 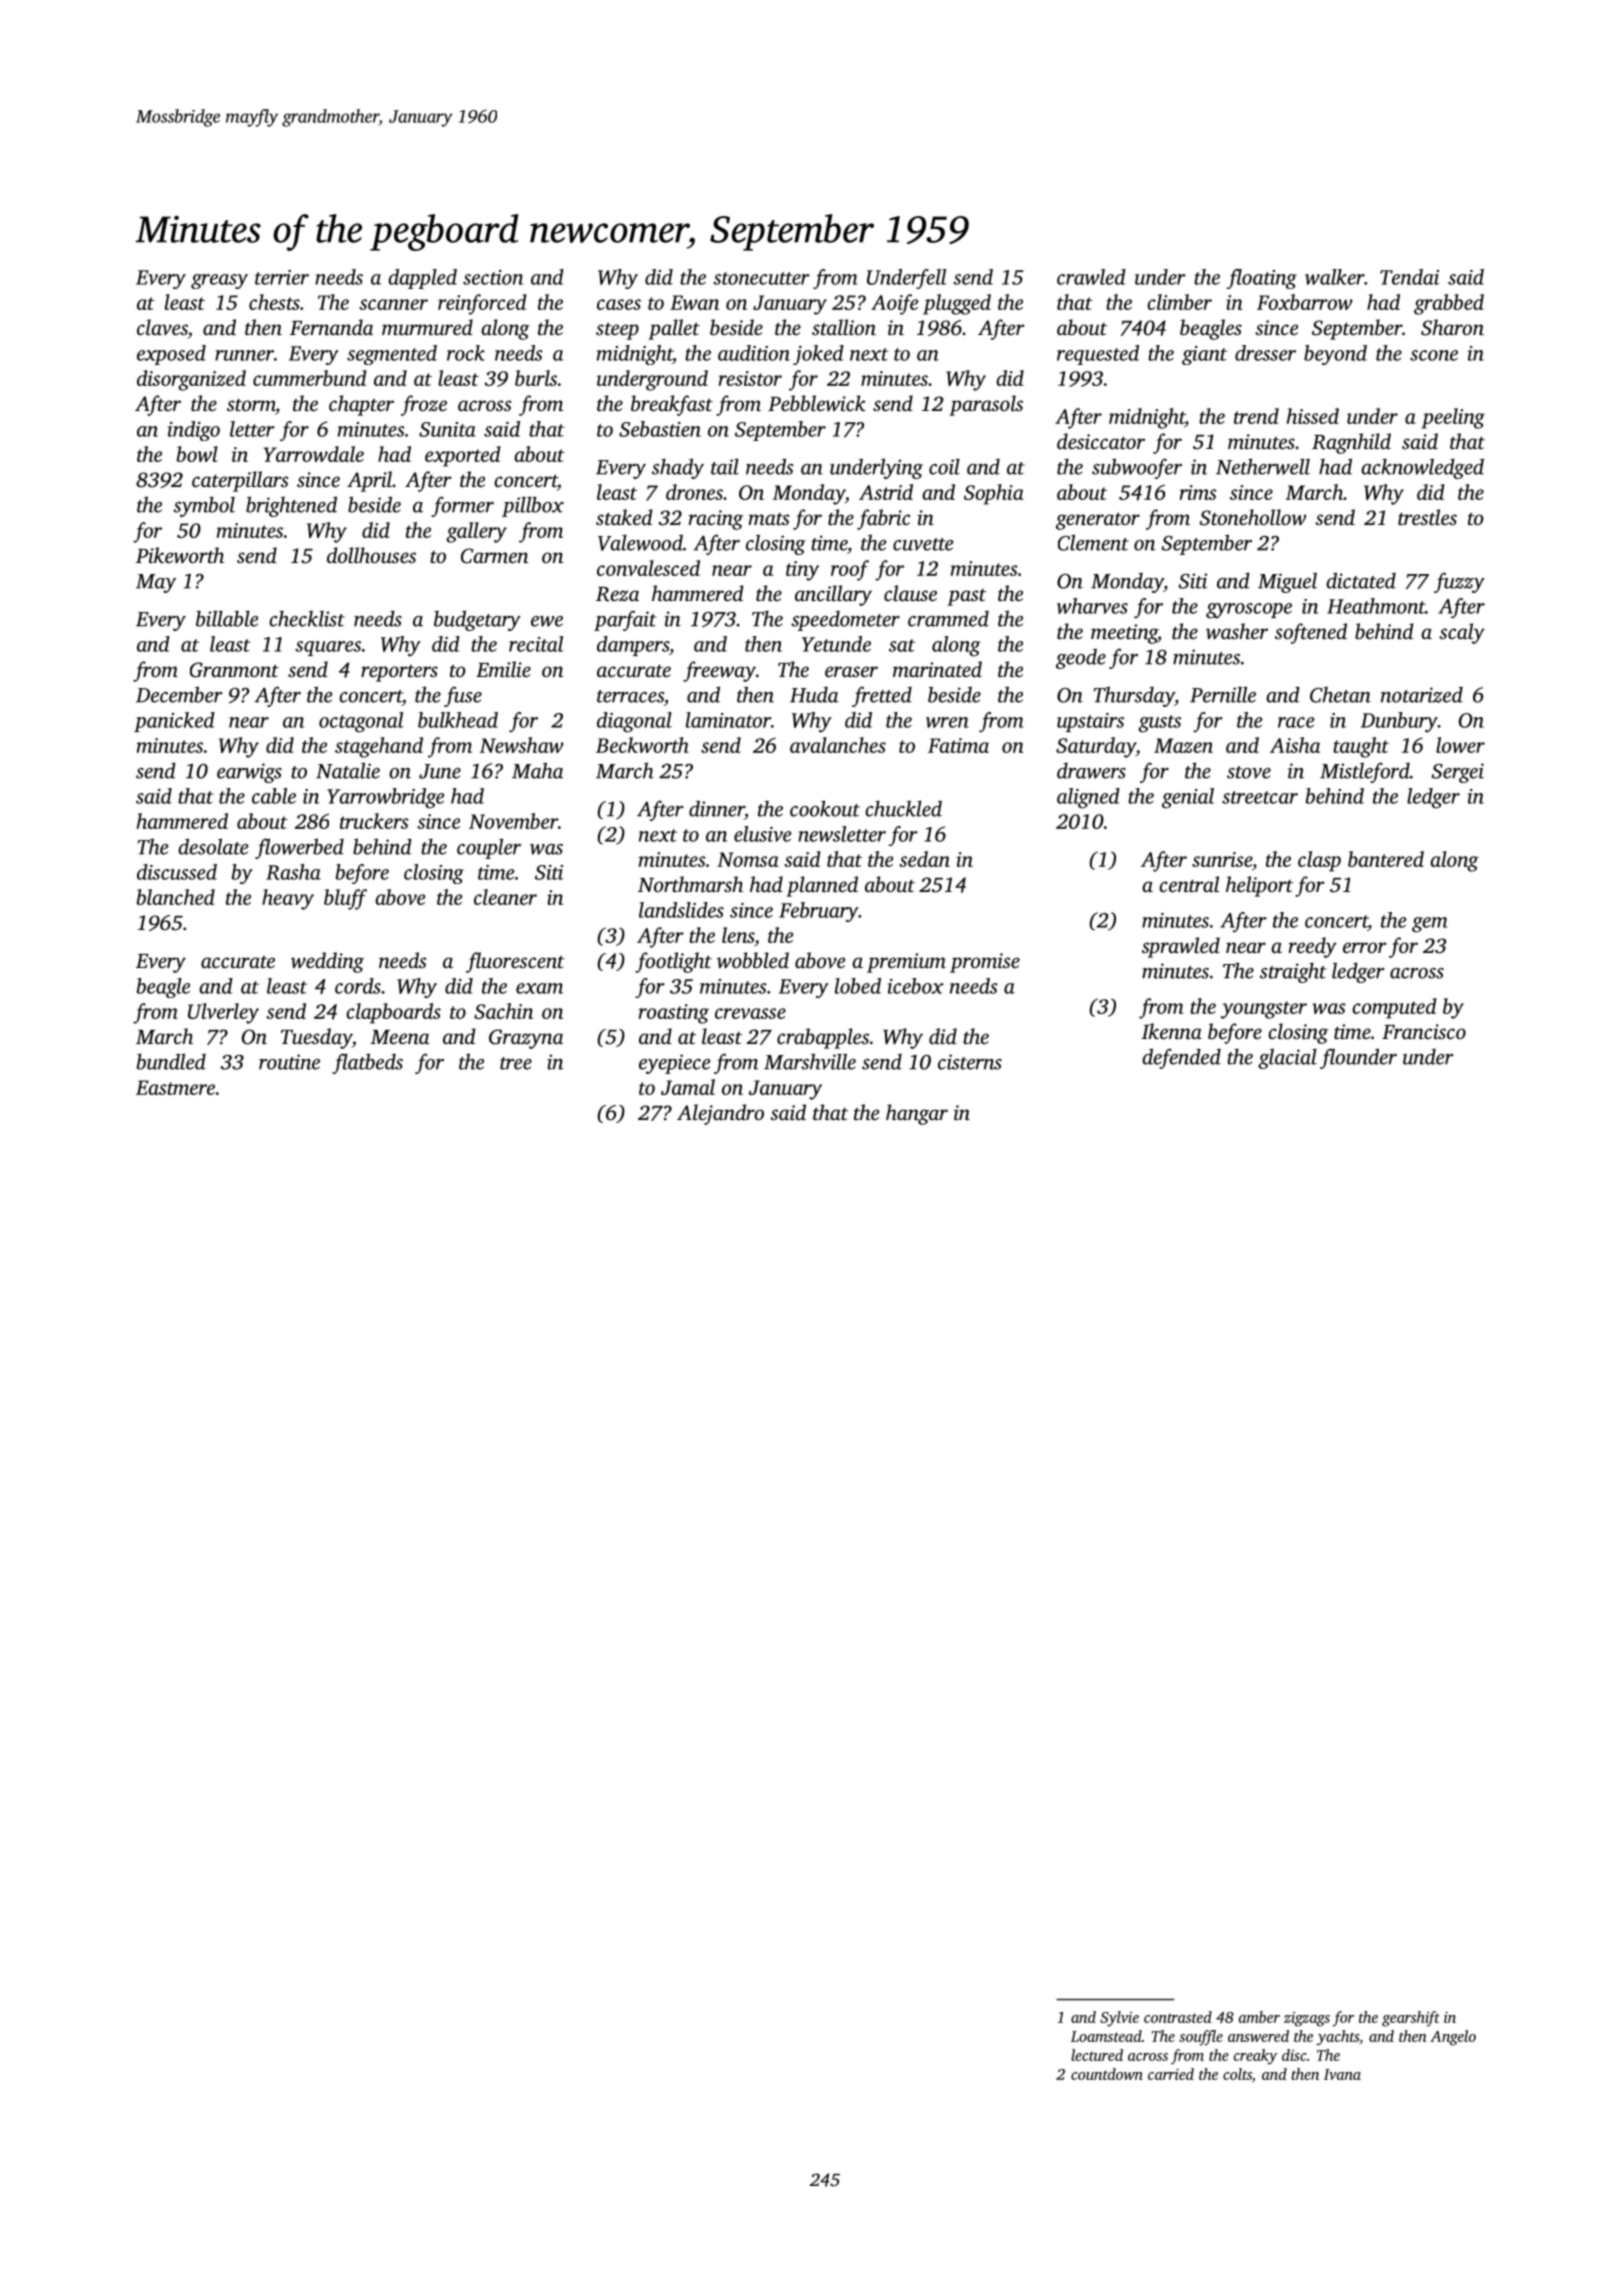 I want to click on caterpillars, so click(x=240, y=481).
